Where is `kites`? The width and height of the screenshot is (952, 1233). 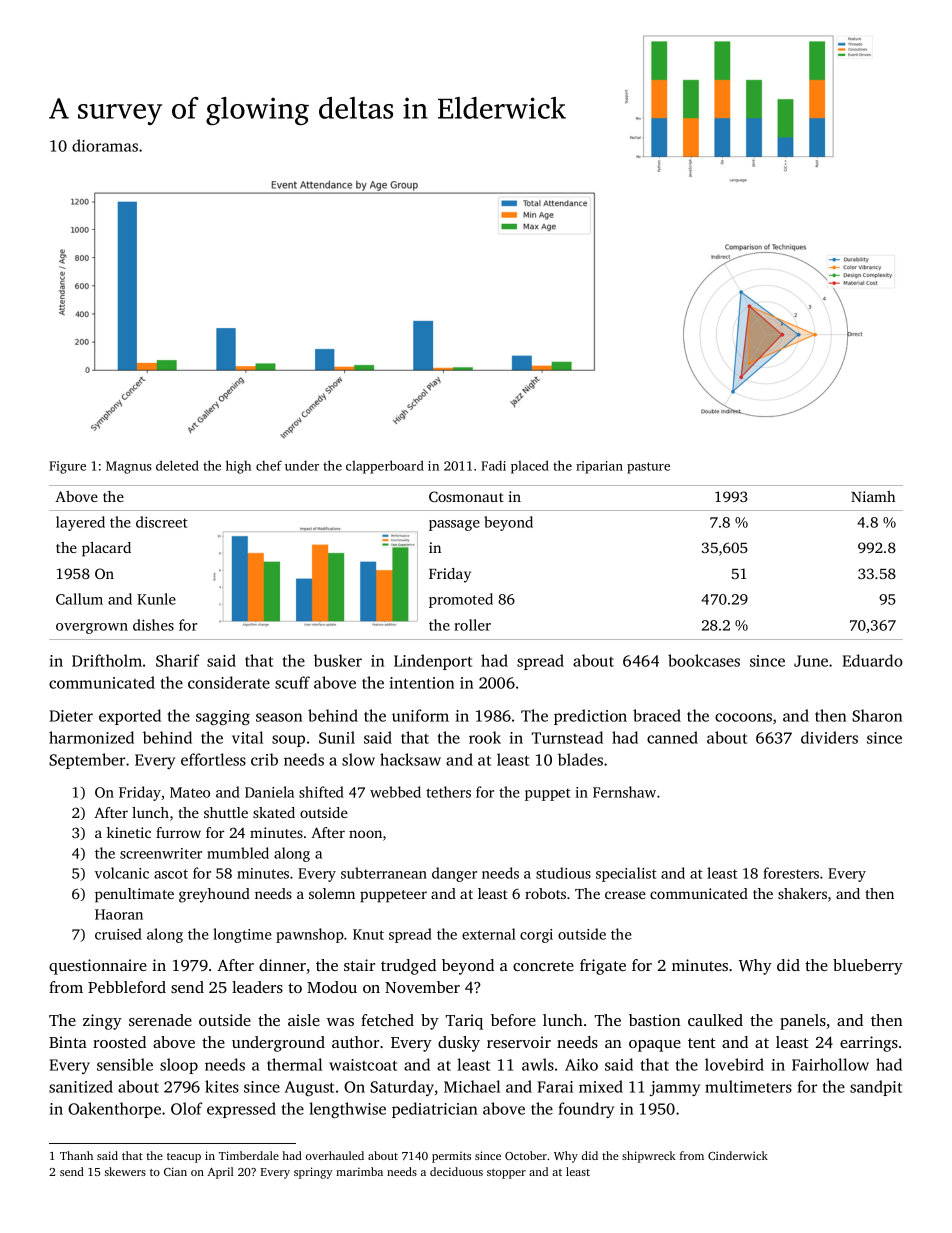
kites is located at coordinates (222, 1086).
